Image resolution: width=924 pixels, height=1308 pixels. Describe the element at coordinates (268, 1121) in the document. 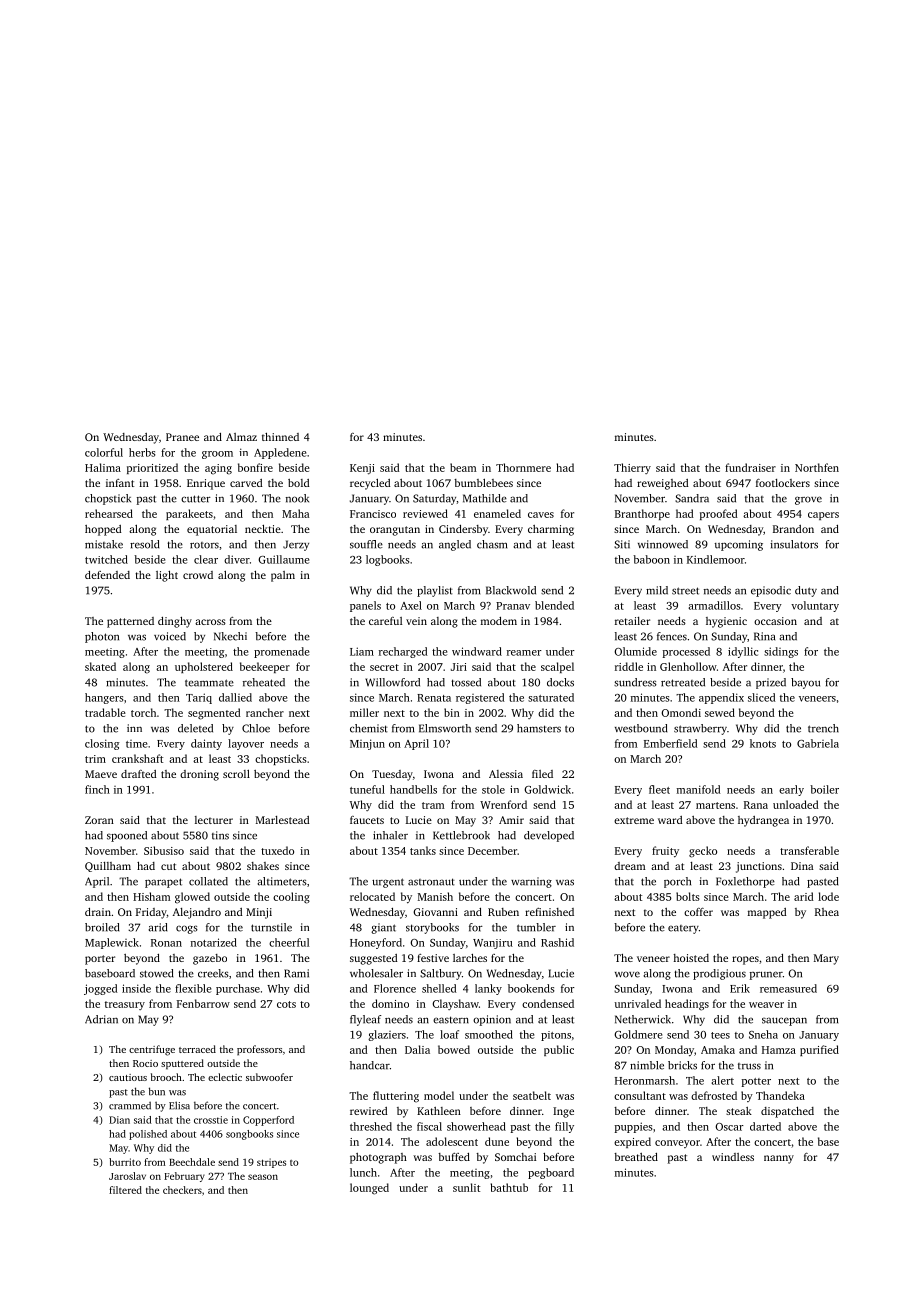

I see `Copperford` at that location.
